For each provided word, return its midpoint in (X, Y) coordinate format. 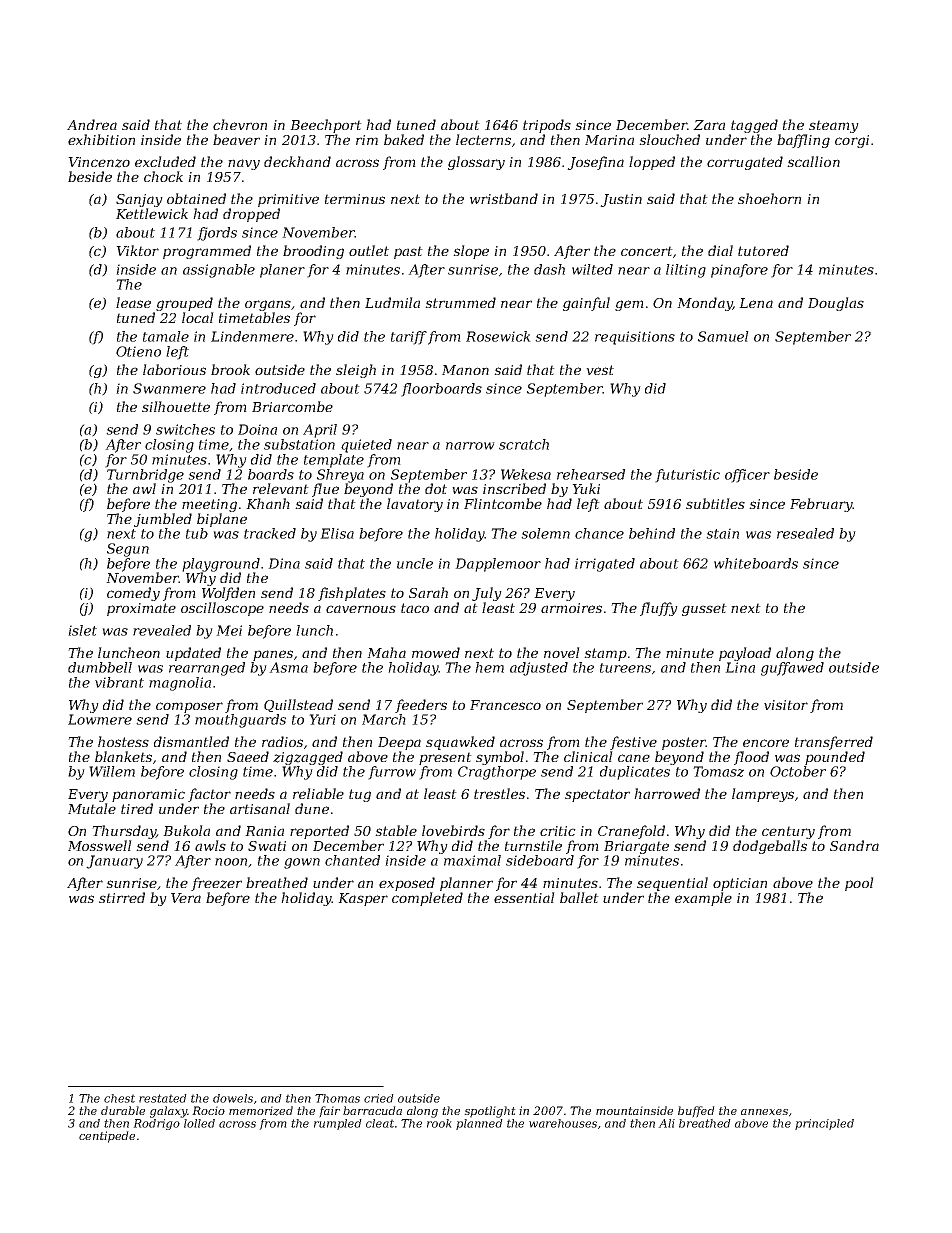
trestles (499, 793)
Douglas (836, 304)
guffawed (792, 669)
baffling (803, 141)
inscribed (514, 488)
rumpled (338, 1124)
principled (824, 1124)
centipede (107, 1137)
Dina (284, 563)
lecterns (483, 139)
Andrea (92, 124)
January (114, 862)
